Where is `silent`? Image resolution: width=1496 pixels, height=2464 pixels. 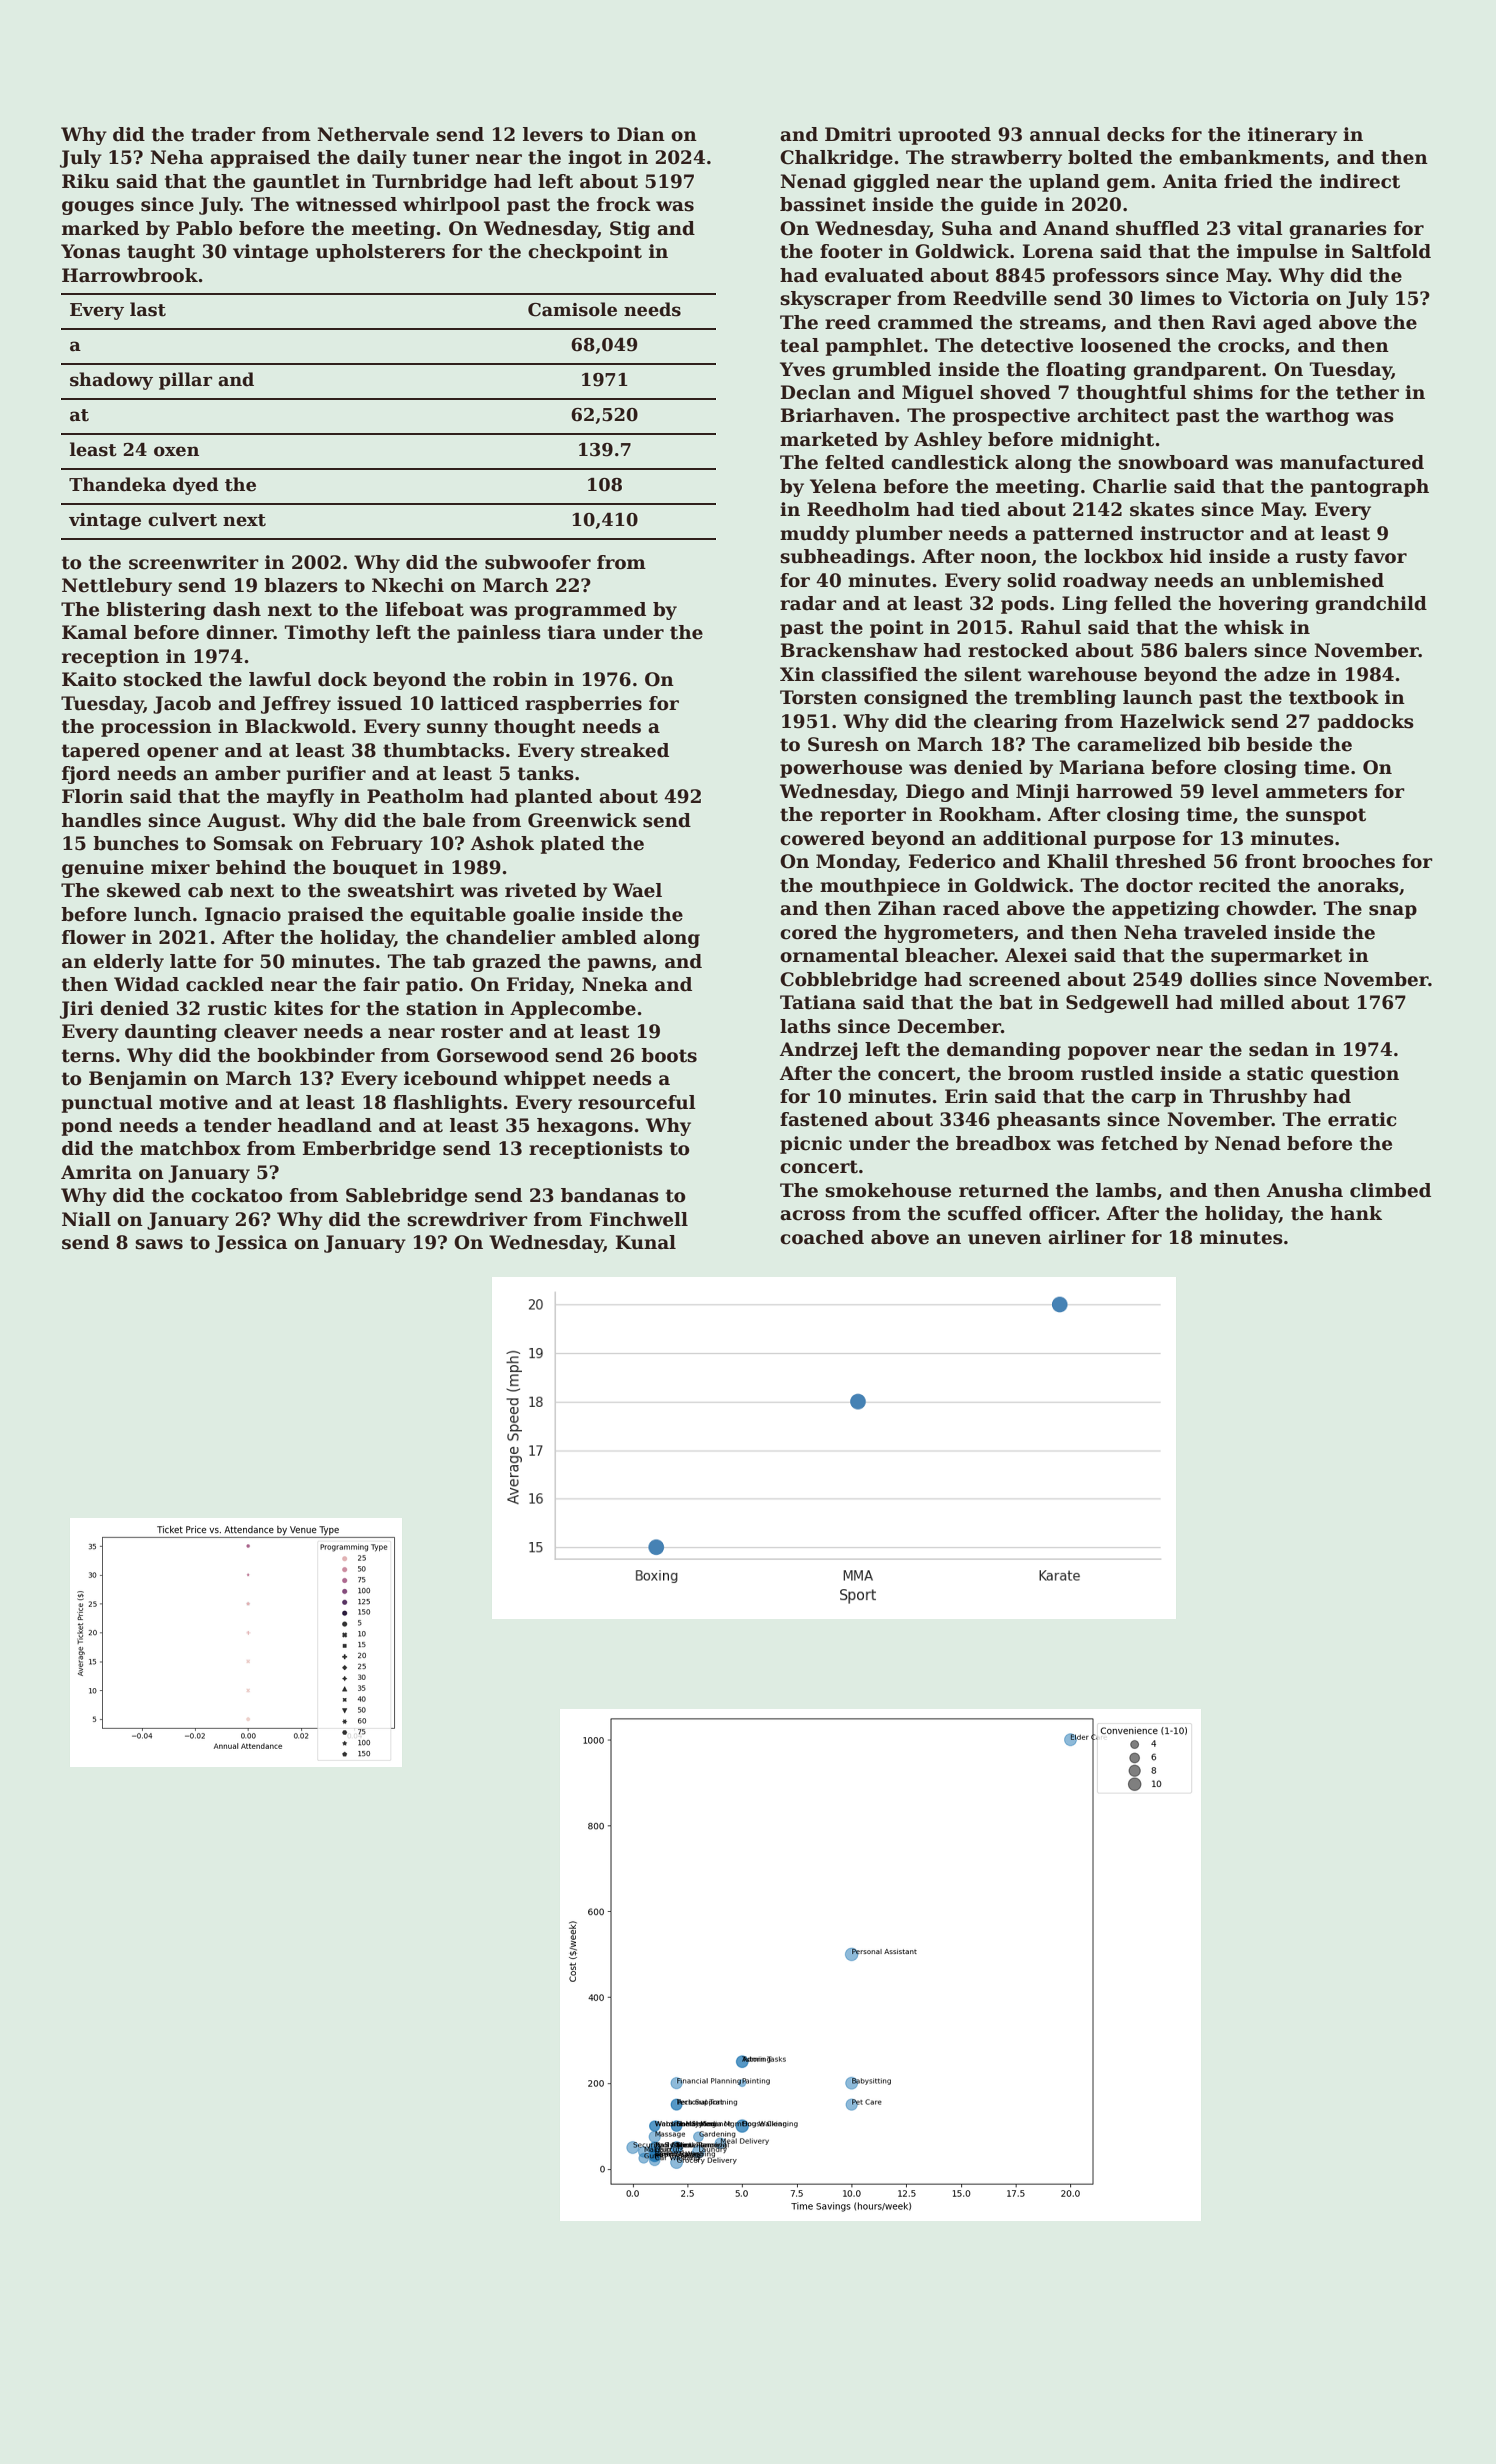
silent is located at coordinates (993, 674).
